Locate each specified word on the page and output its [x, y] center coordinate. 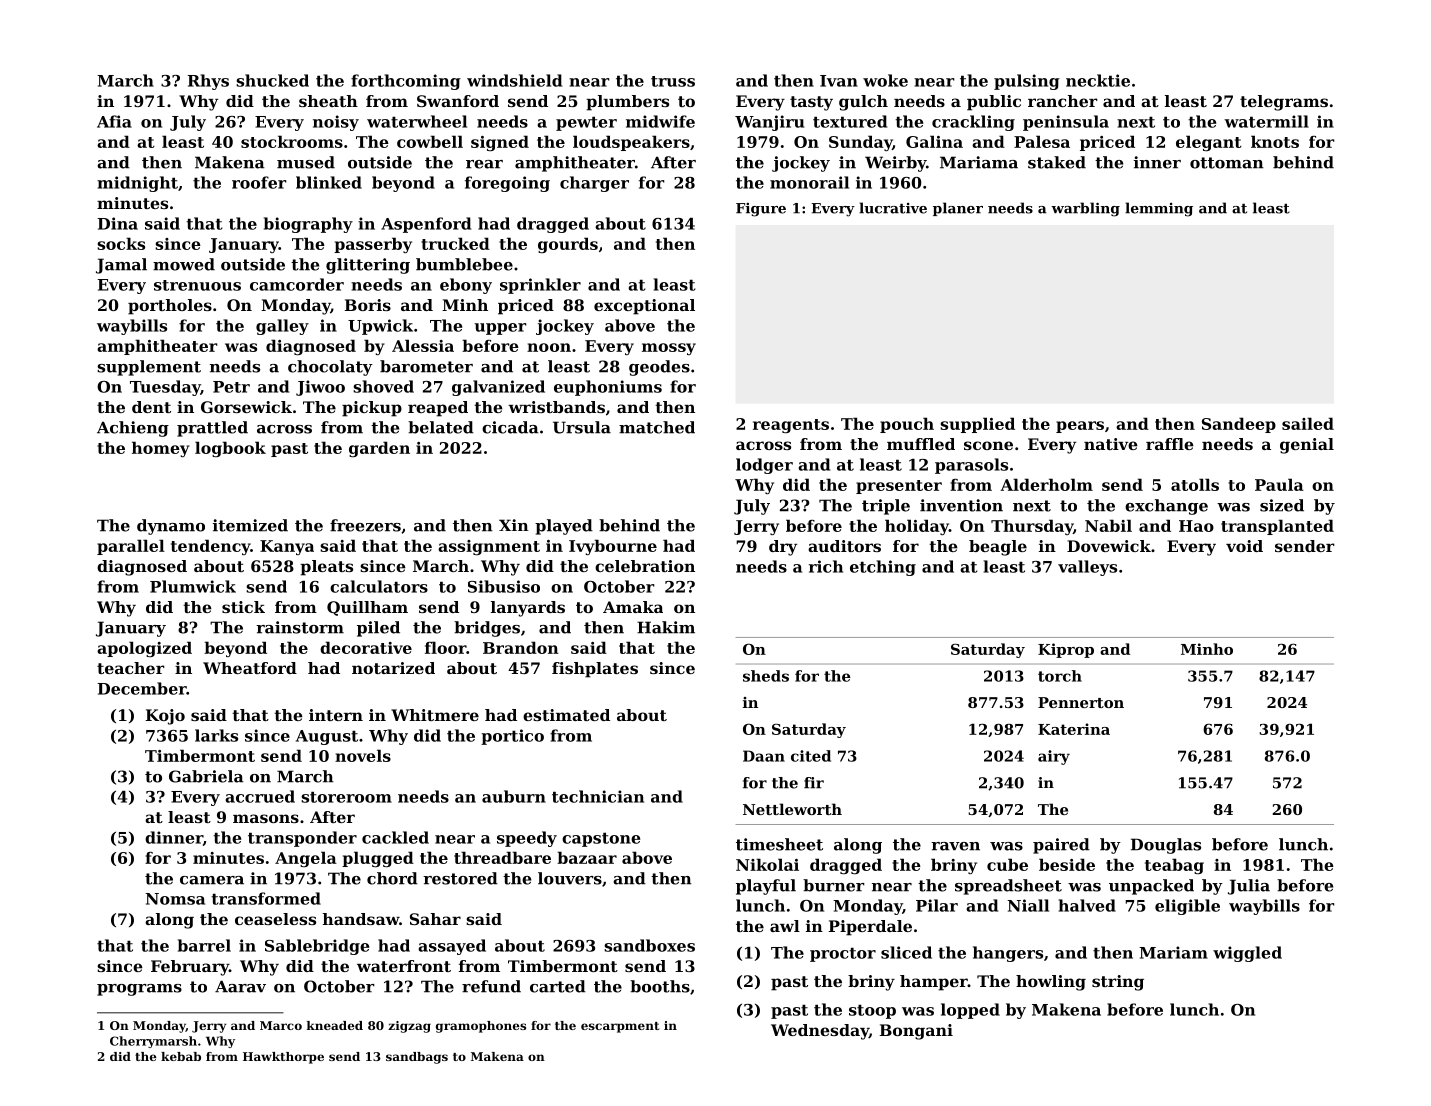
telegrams [1284, 103]
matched [657, 427]
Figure [761, 210]
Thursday [1032, 527]
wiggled [1247, 954]
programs [139, 990]
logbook [230, 449]
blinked [329, 182]
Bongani [916, 1032]
